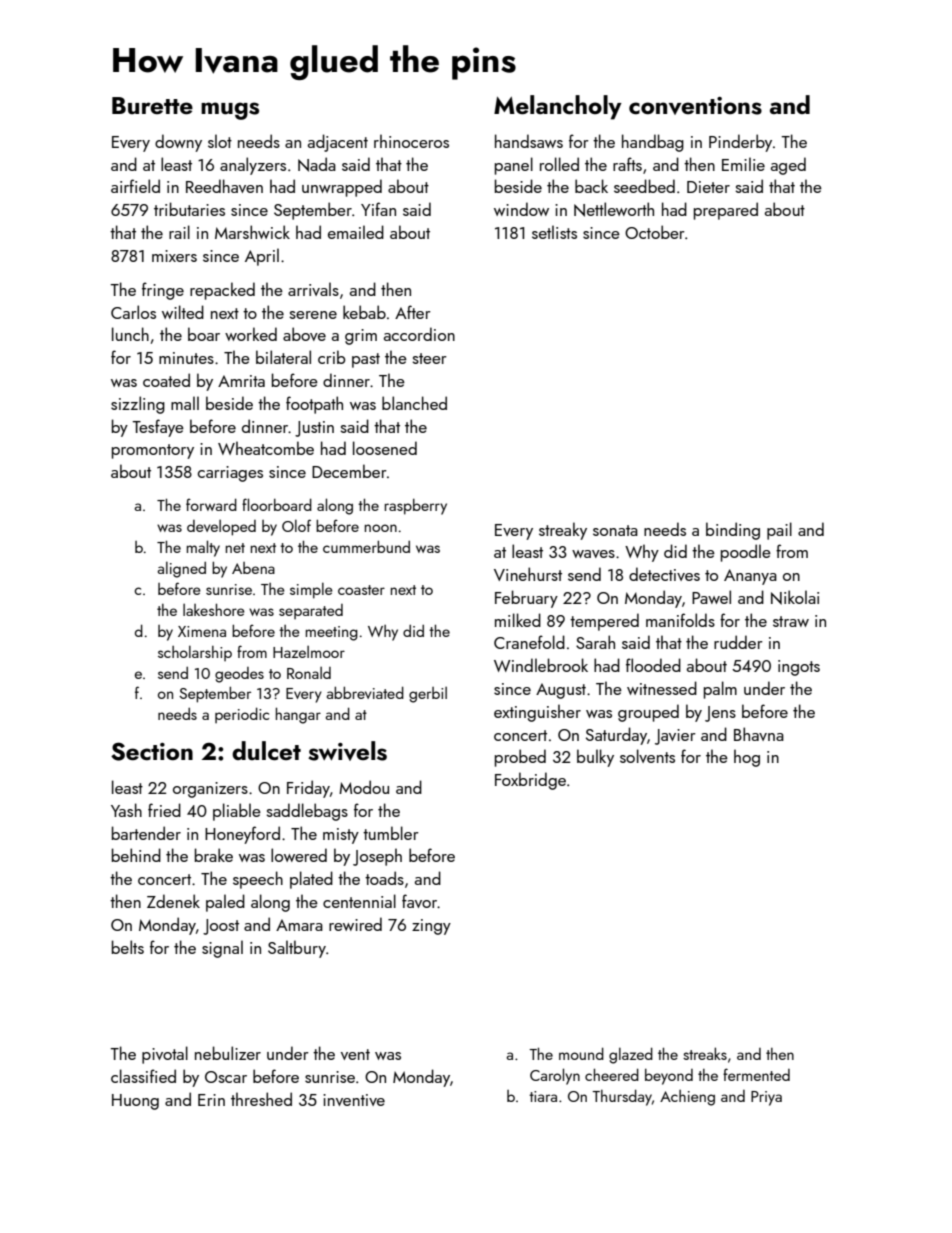 Image resolution: width=952 pixels, height=1233 pixels. I want to click on rhinoceros, so click(411, 141).
